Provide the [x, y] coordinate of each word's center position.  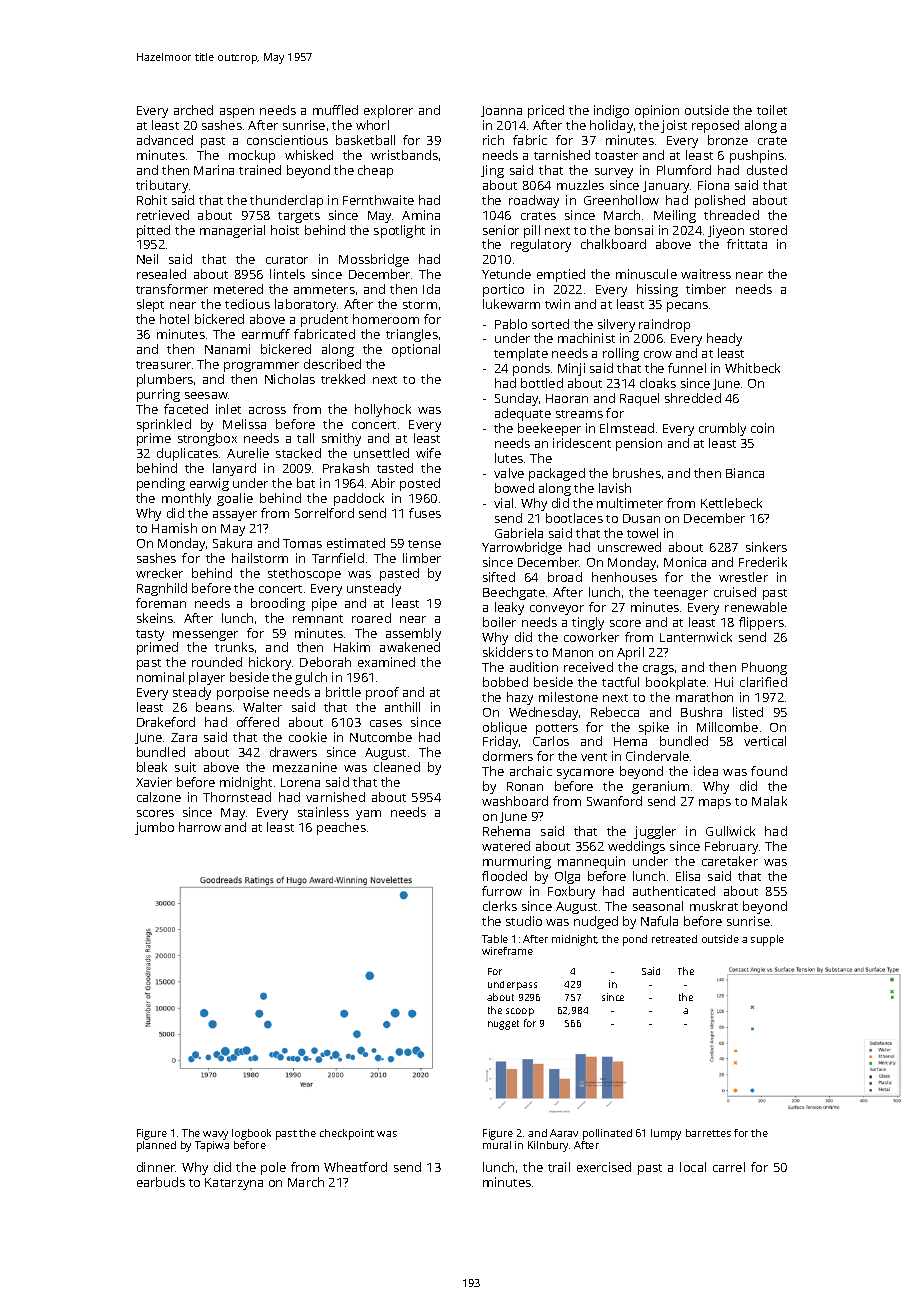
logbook [251, 1134]
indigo [611, 111]
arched [193, 110]
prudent [324, 320]
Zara [184, 737]
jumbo [154, 828]
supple [767, 940]
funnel [687, 368]
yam [368, 815]
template [521, 354]
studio [524, 921]
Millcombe [727, 727]
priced [546, 111]
